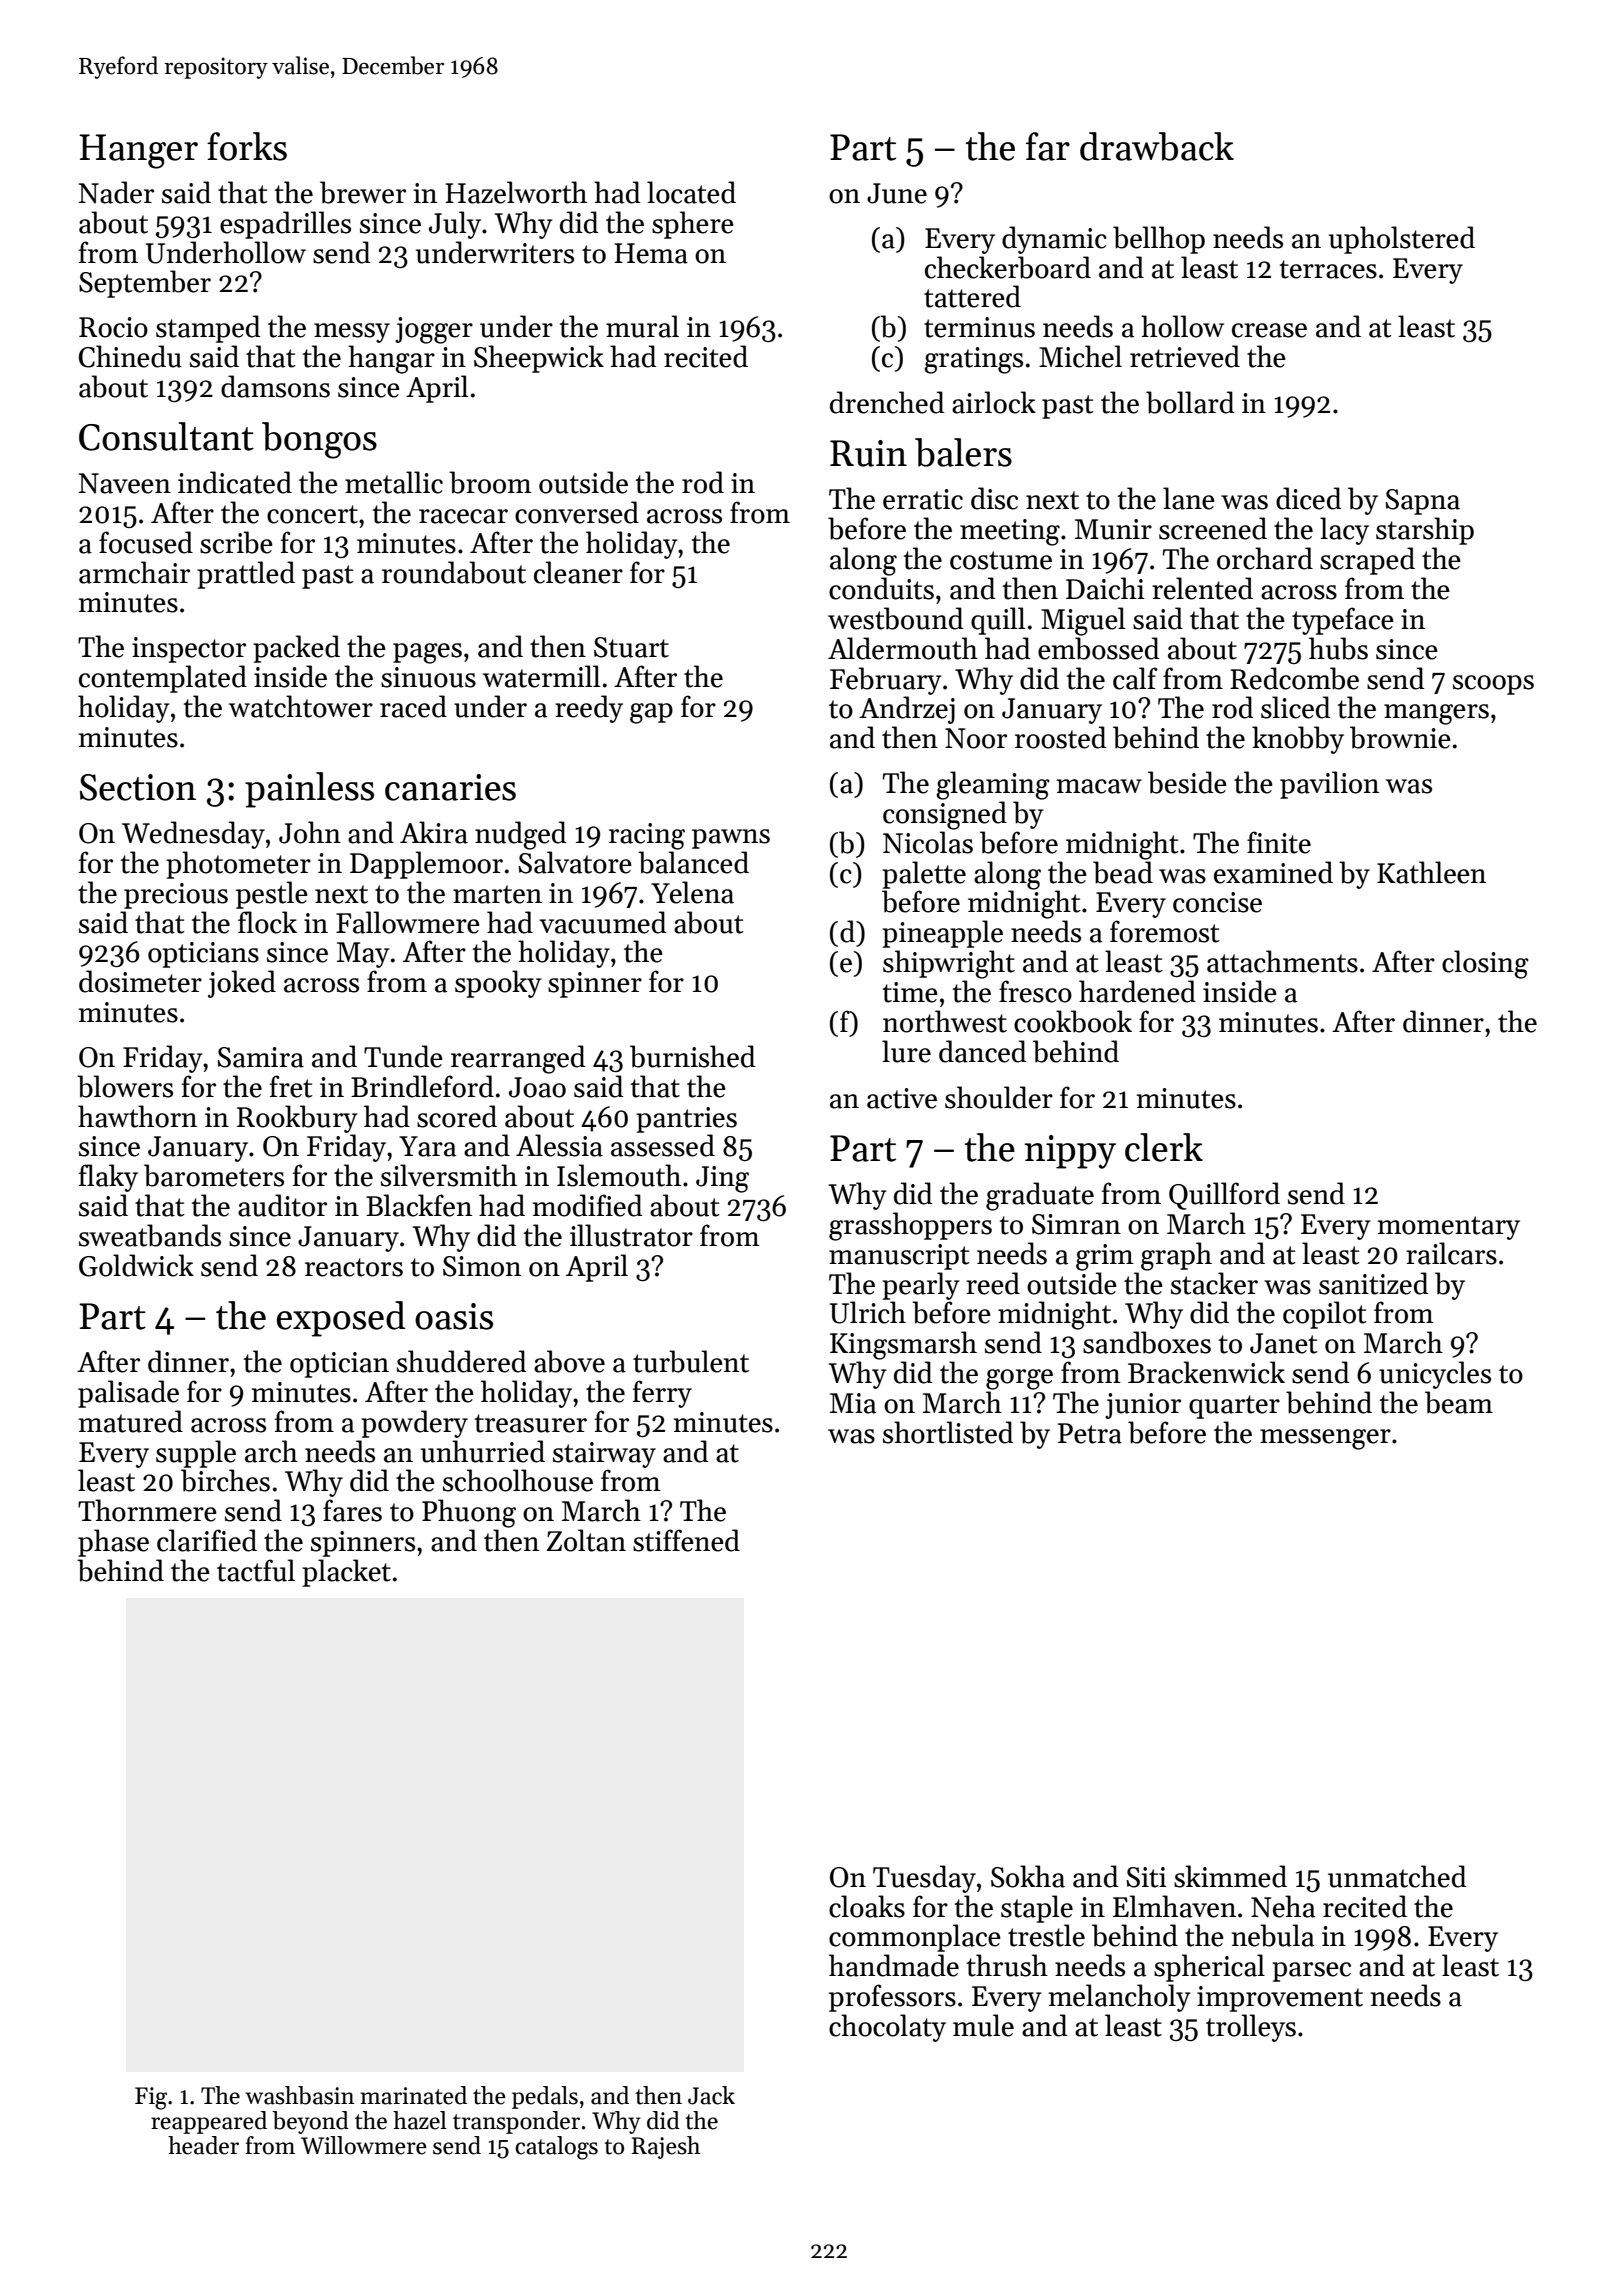 Image resolution: width=1620 pixels, height=2292 pixels. I want to click on brewer, so click(363, 192).
